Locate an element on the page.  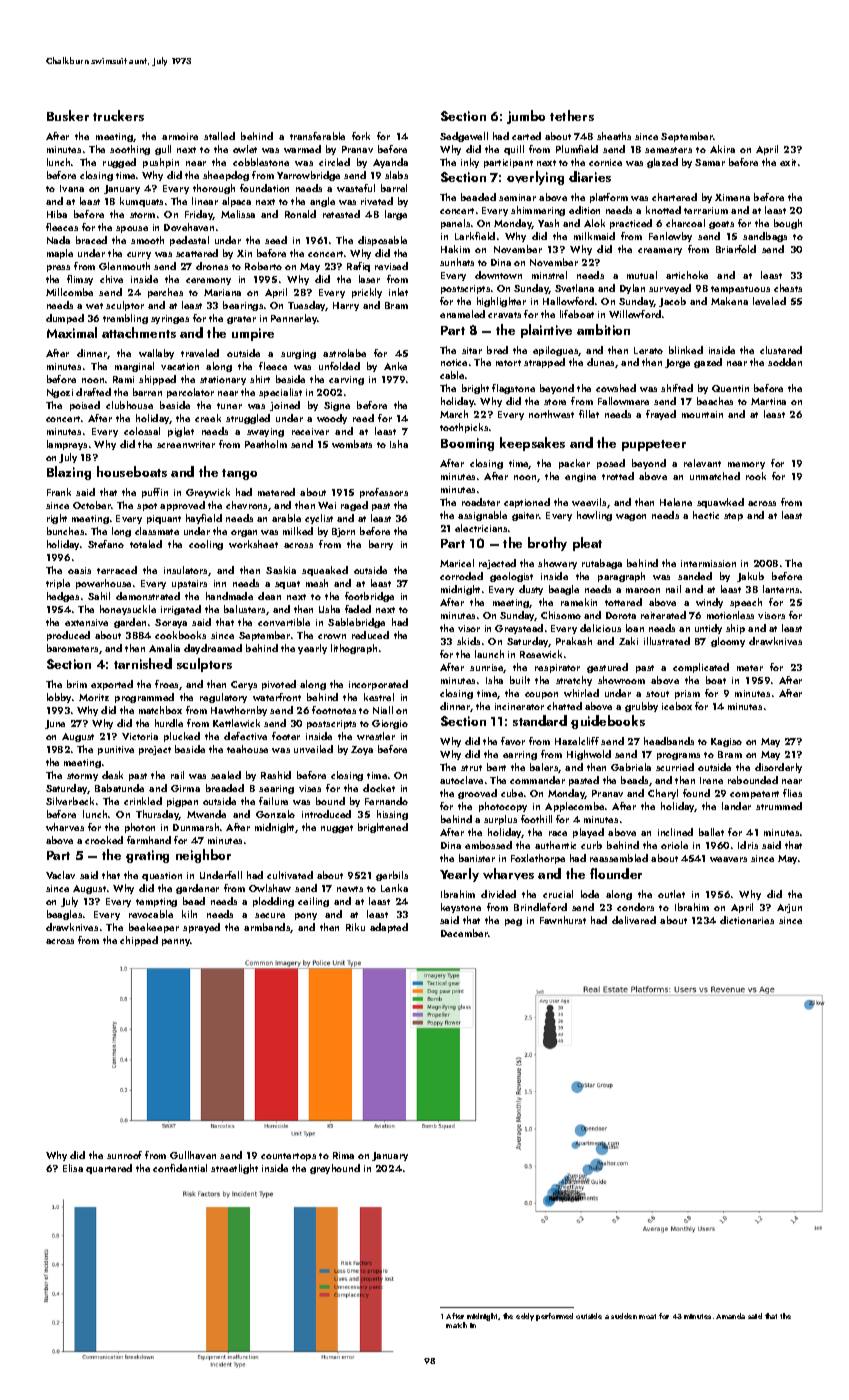
syringes is located at coordinates (170, 319).
